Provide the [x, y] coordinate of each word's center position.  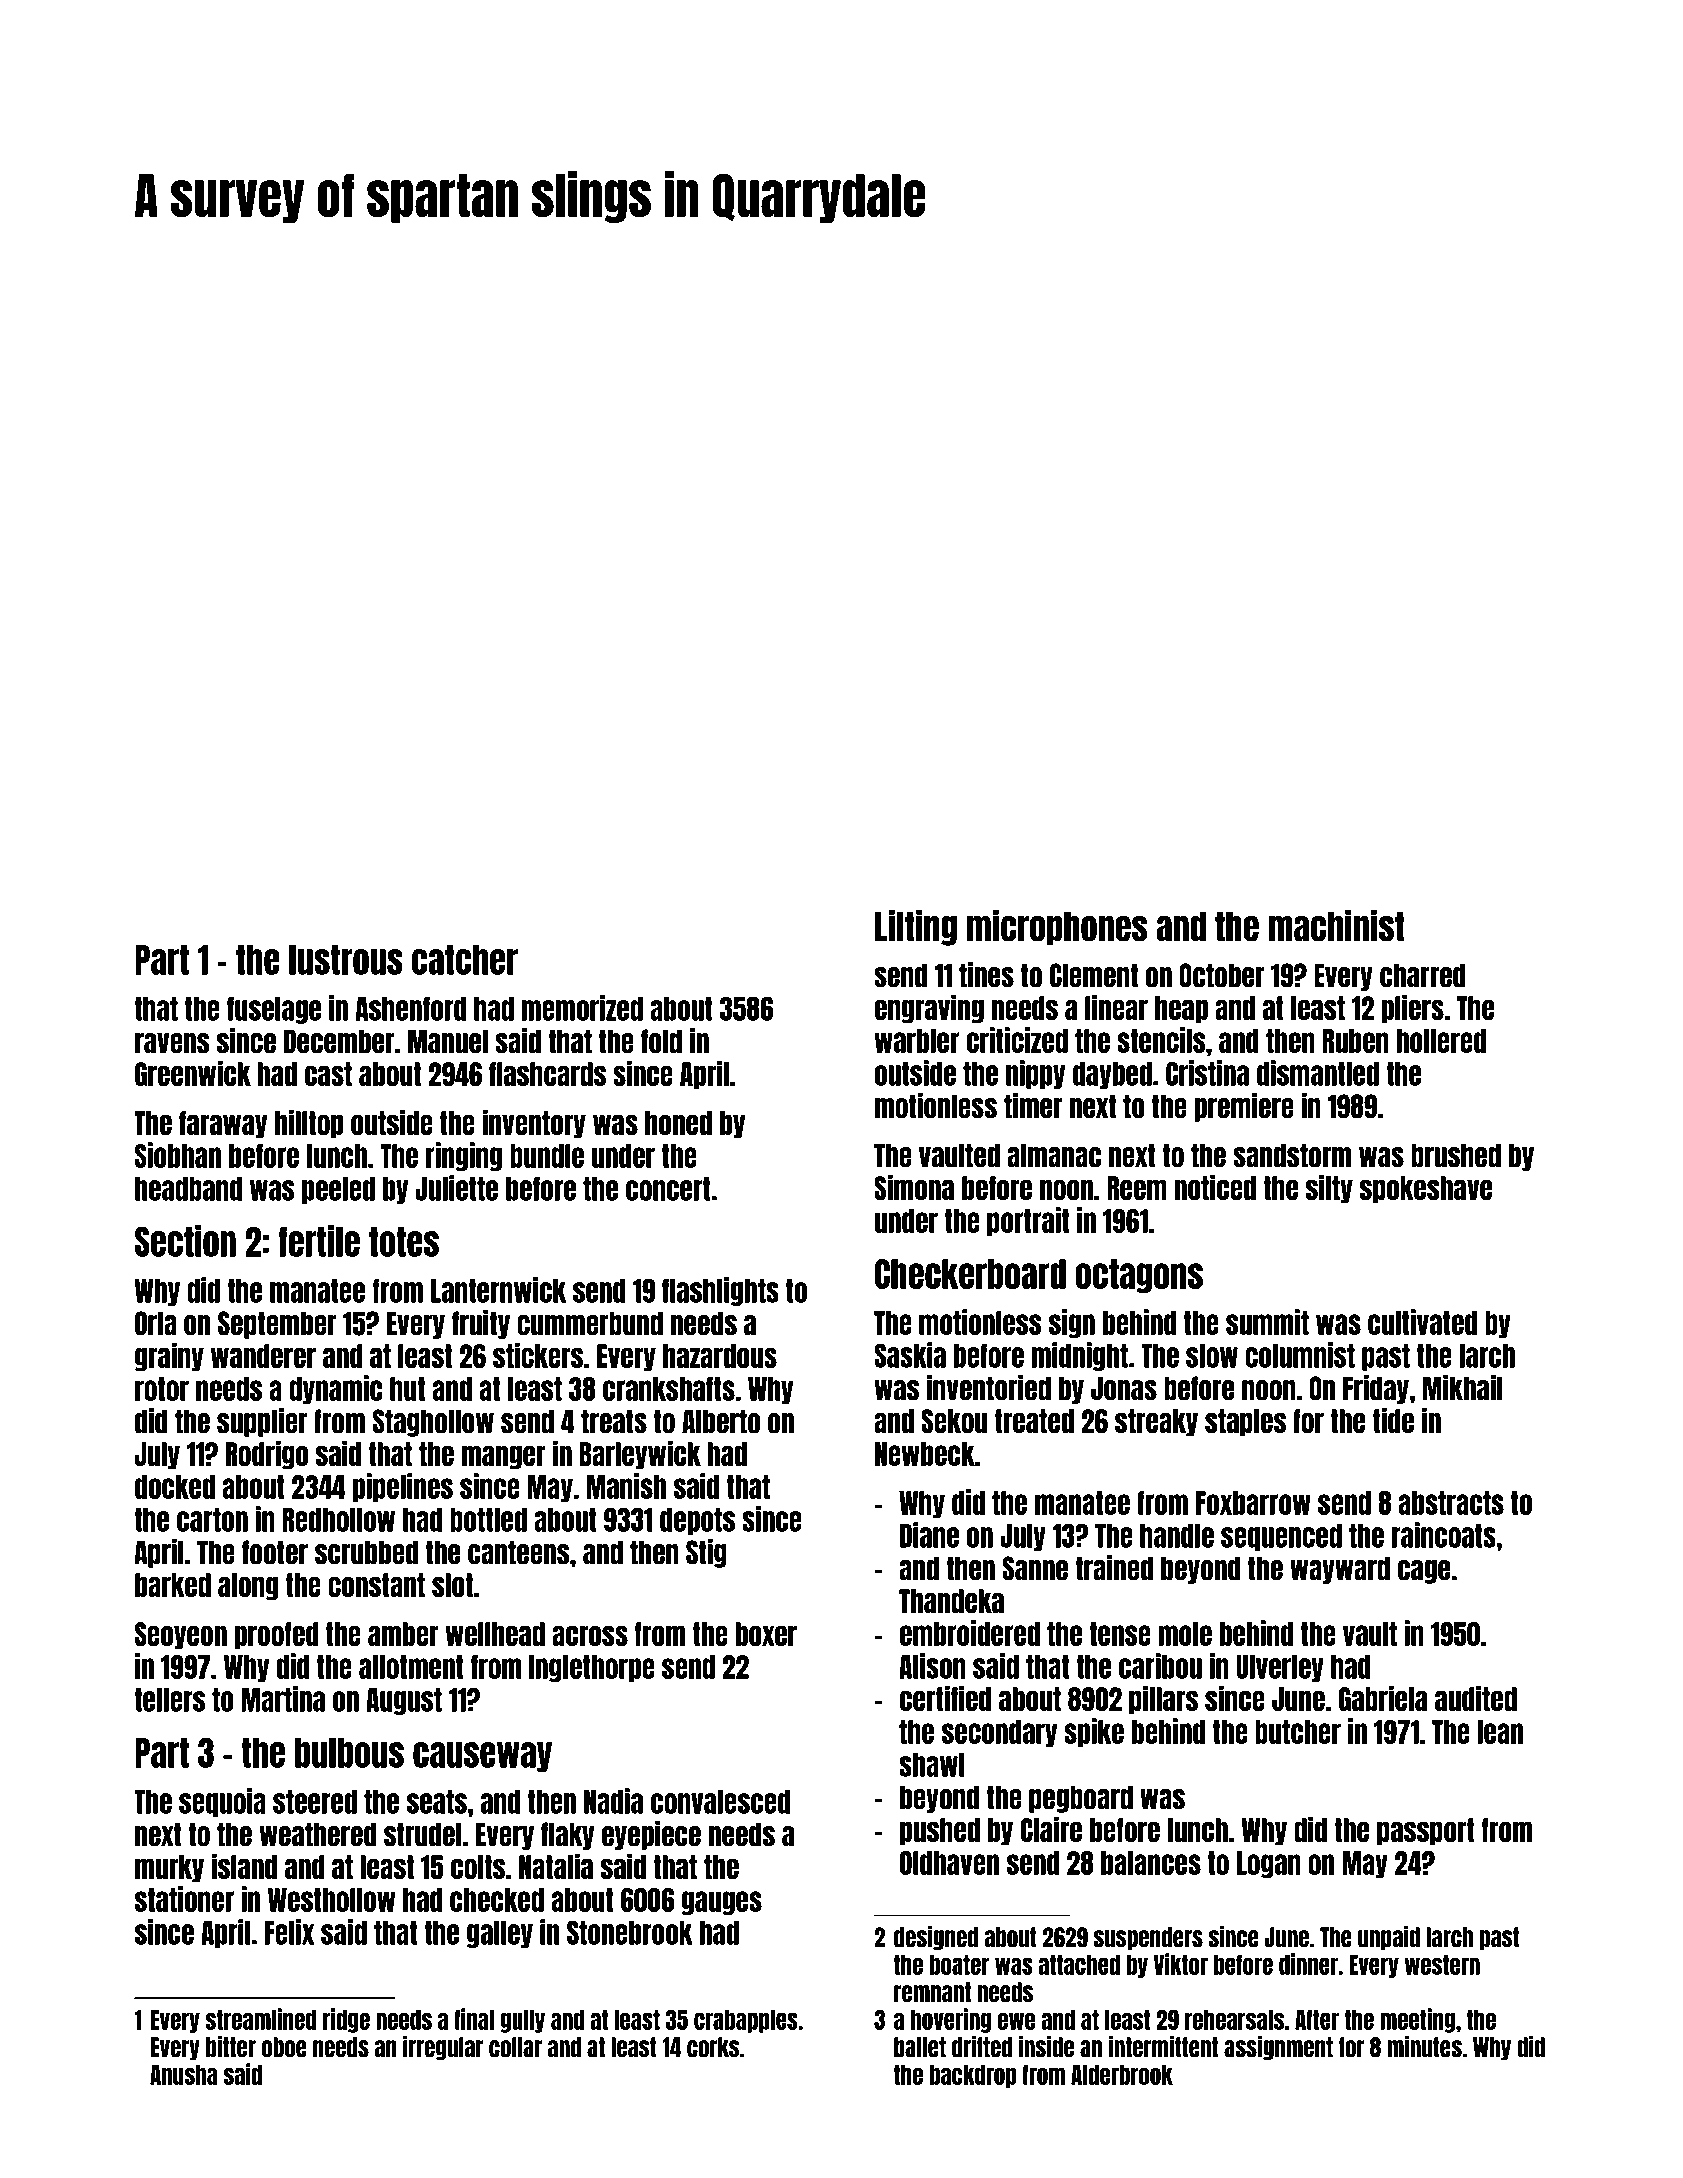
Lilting [916, 927]
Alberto [721, 1421]
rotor [162, 1389]
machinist [1336, 925]
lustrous [346, 960]
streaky [1156, 1423]
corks [713, 2047]
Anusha [183, 2075]
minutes [1424, 2047]
